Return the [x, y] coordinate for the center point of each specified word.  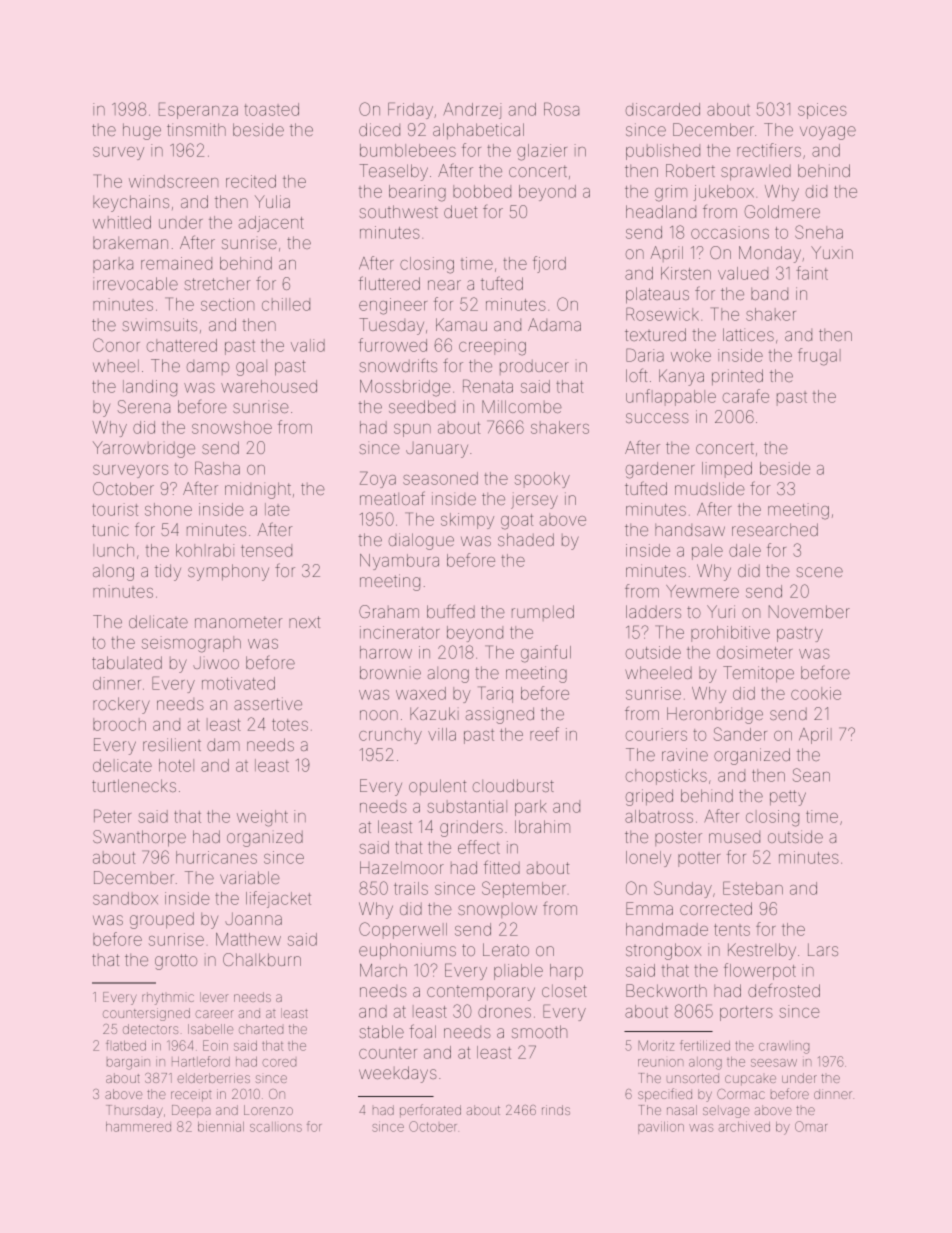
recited [251, 181]
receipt [191, 1096]
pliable [518, 972]
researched [775, 529]
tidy [168, 572]
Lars [823, 949]
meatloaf [392, 498]
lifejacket [278, 899]
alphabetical [478, 131]
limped [727, 470]
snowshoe [232, 427]
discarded [663, 109]
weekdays [398, 1074]
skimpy [467, 521]
